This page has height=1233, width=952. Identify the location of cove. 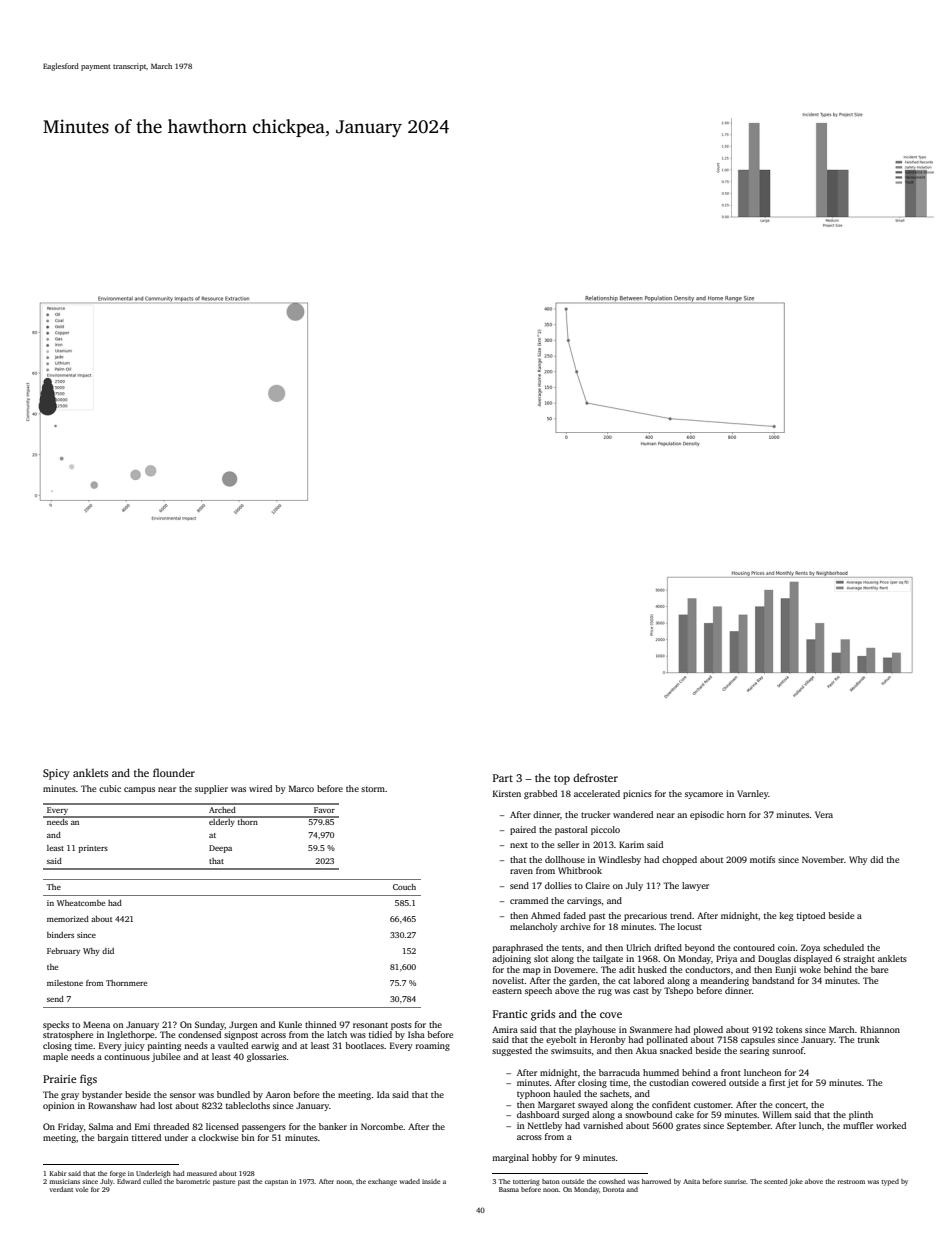
(611, 1015).
